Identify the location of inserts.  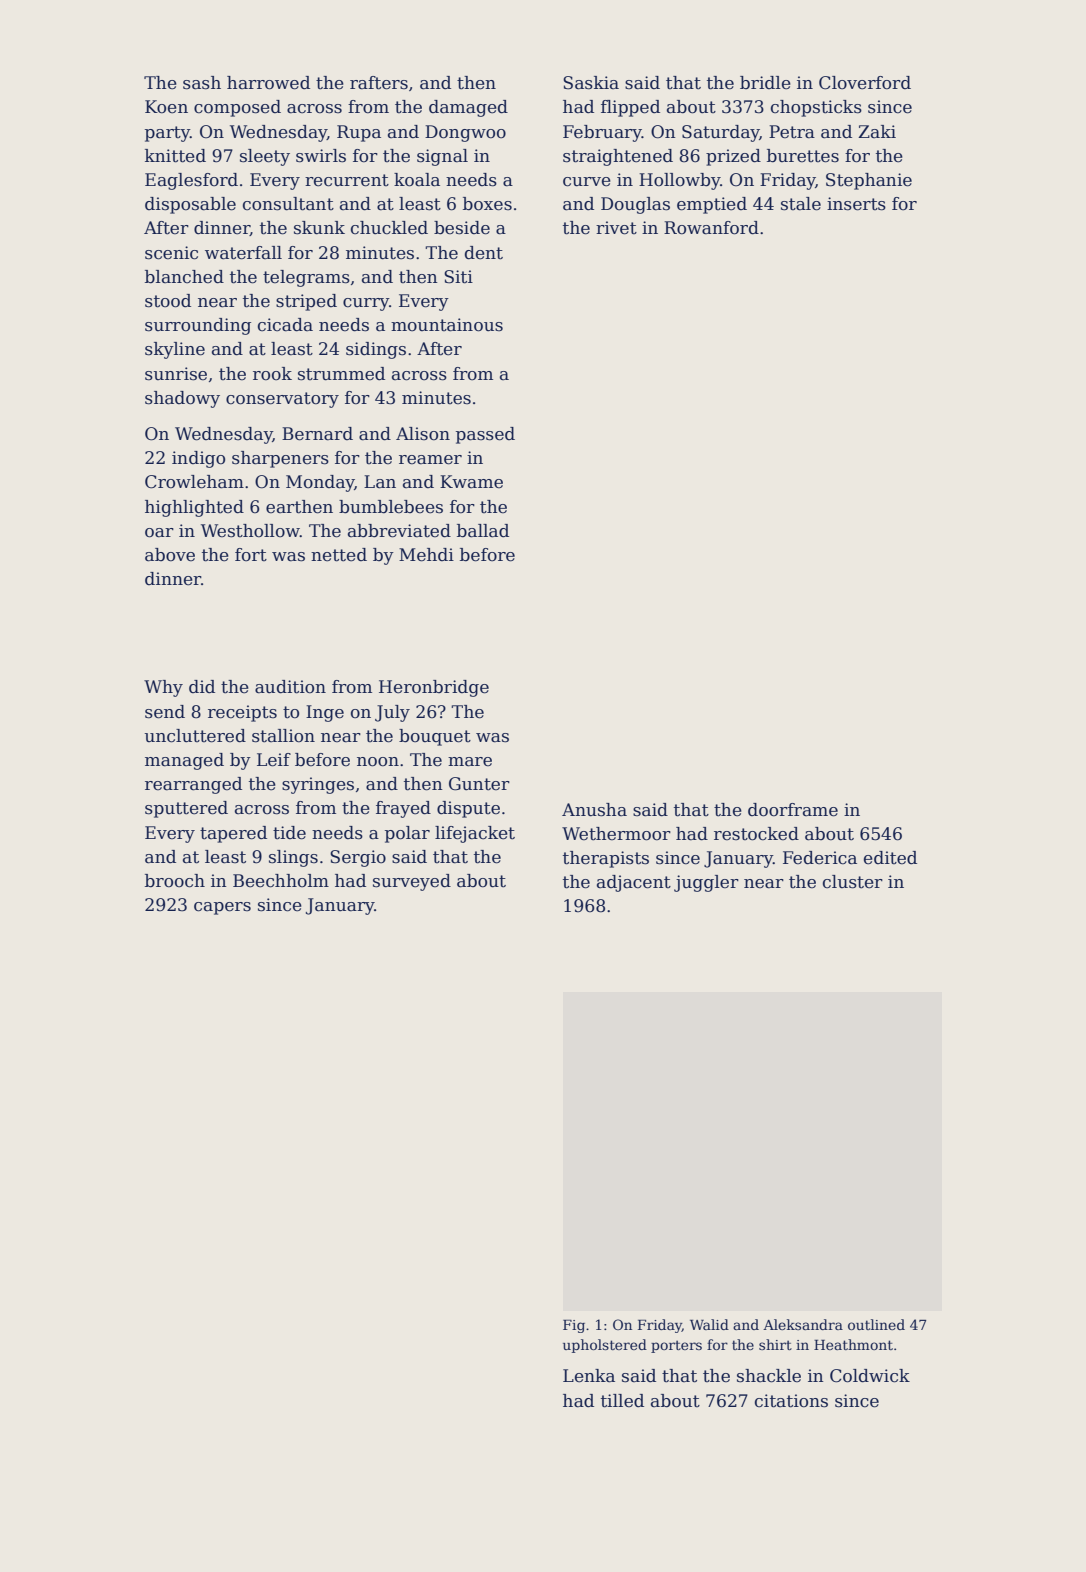
(856, 204).
